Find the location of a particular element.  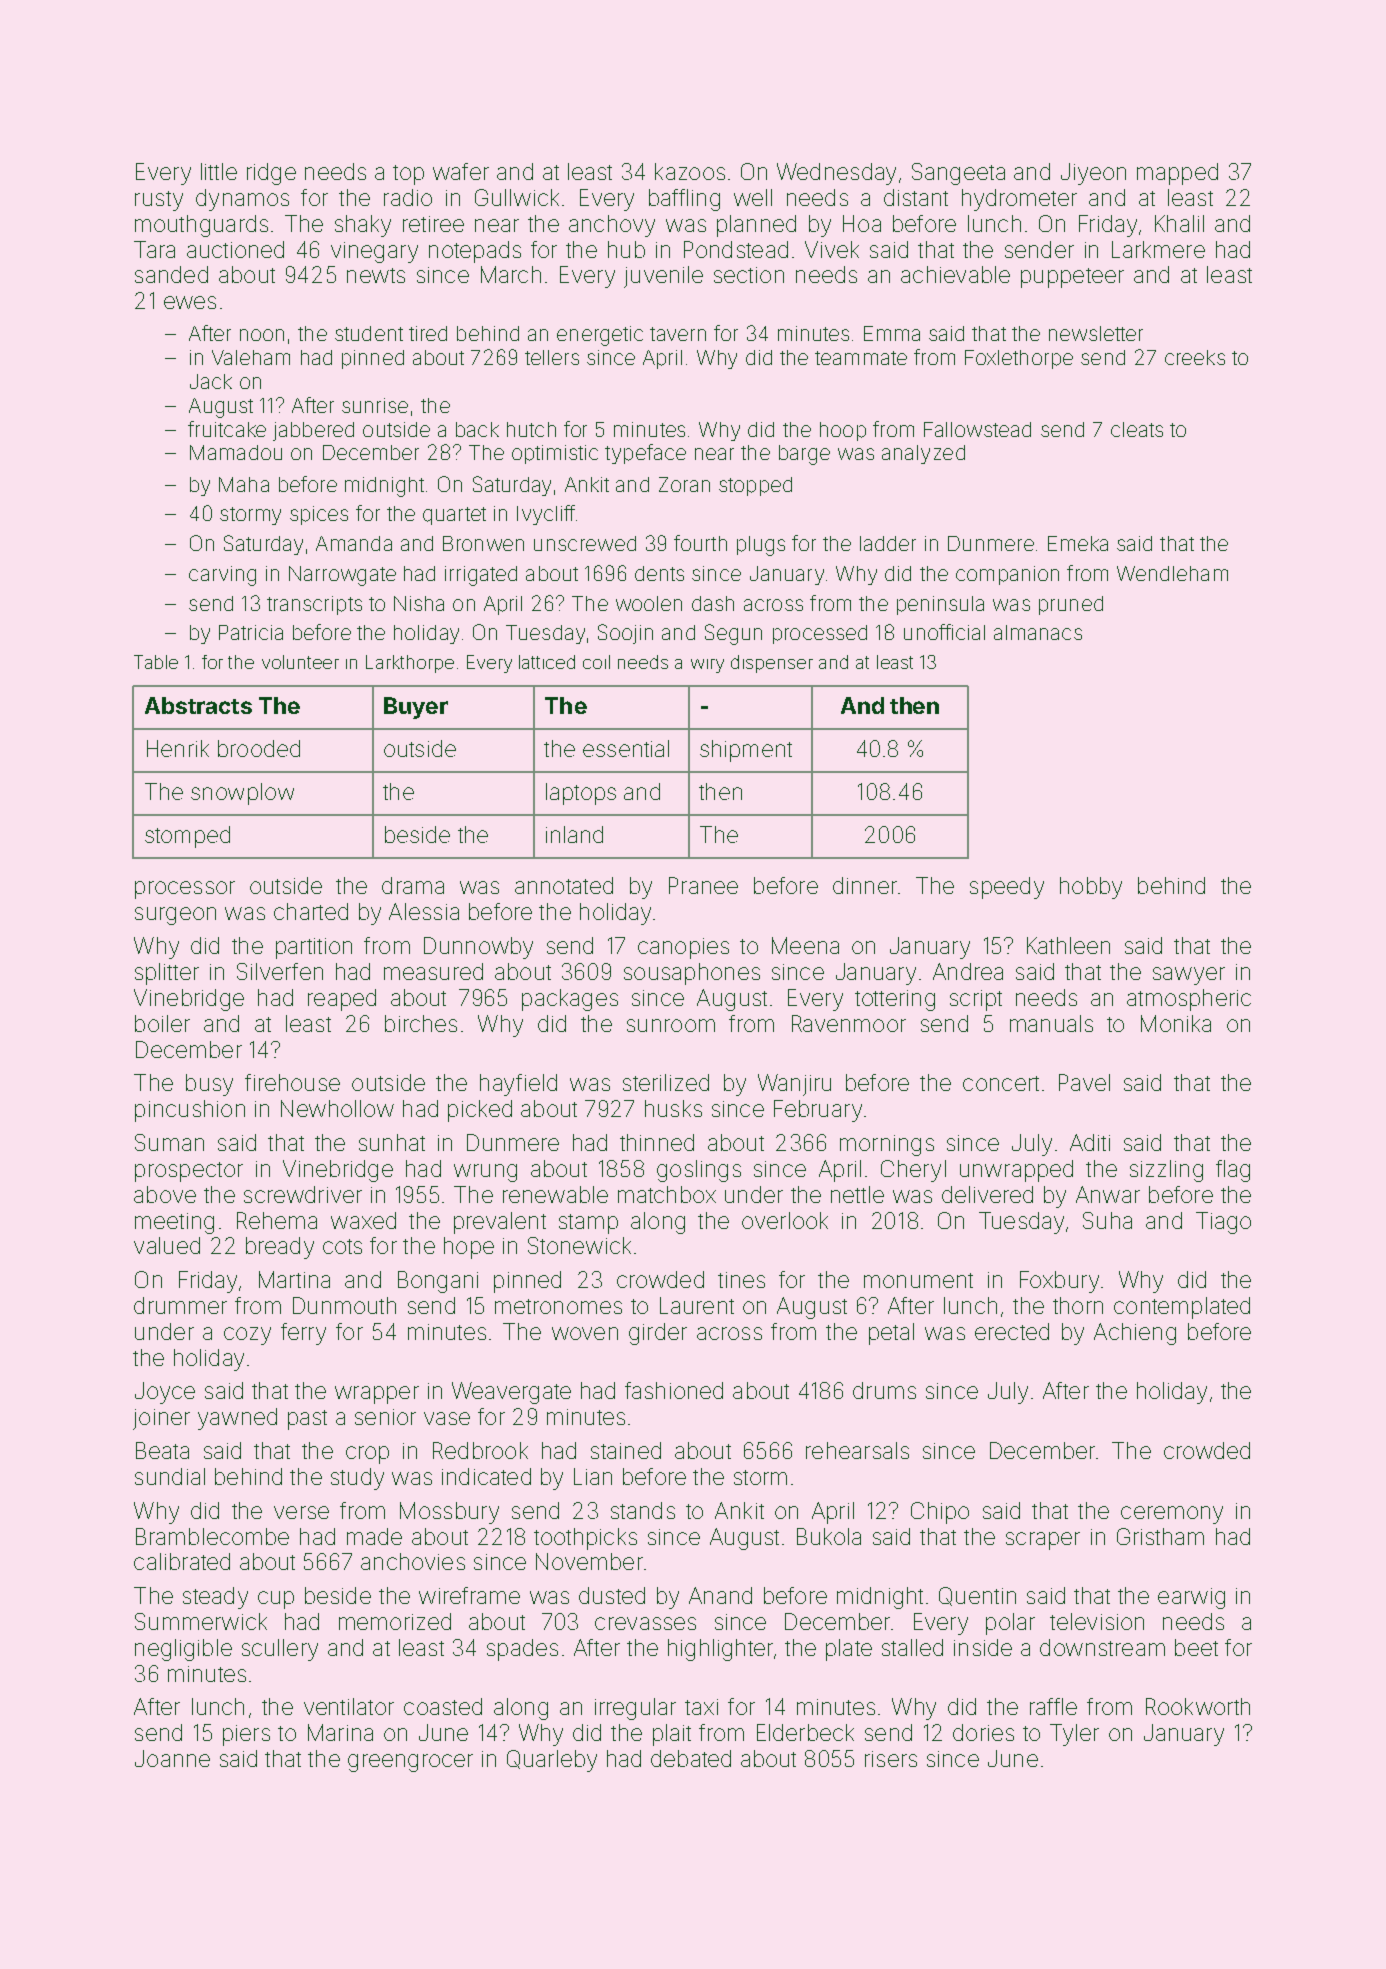

Wendleham is located at coordinates (1172, 573).
